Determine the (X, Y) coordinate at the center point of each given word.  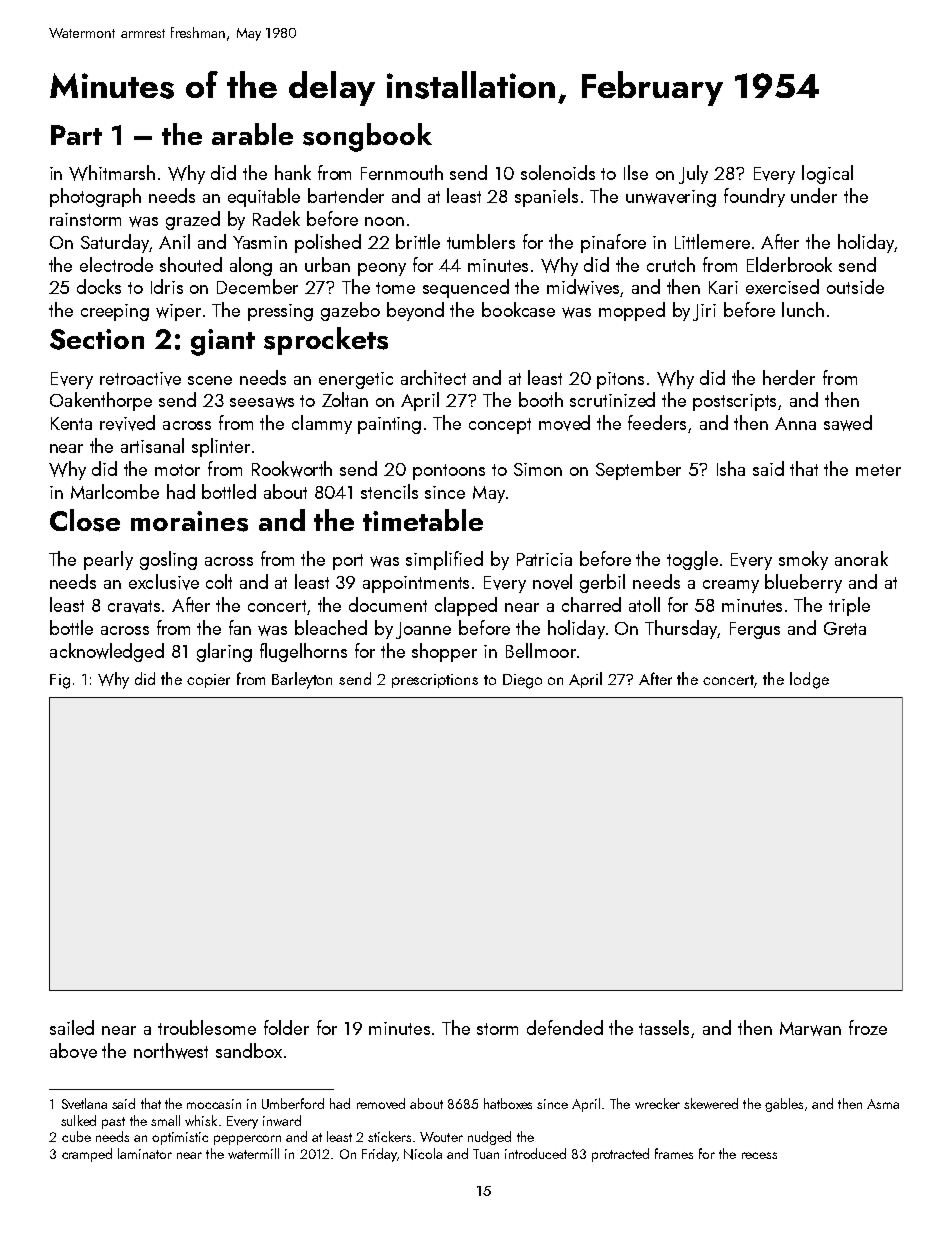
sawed (848, 423)
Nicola (423, 1154)
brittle (418, 241)
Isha (731, 468)
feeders (657, 422)
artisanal (152, 445)
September (638, 470)
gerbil (602, 583)
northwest (171, 1051)
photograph (95, 197)
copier (208, 681)
